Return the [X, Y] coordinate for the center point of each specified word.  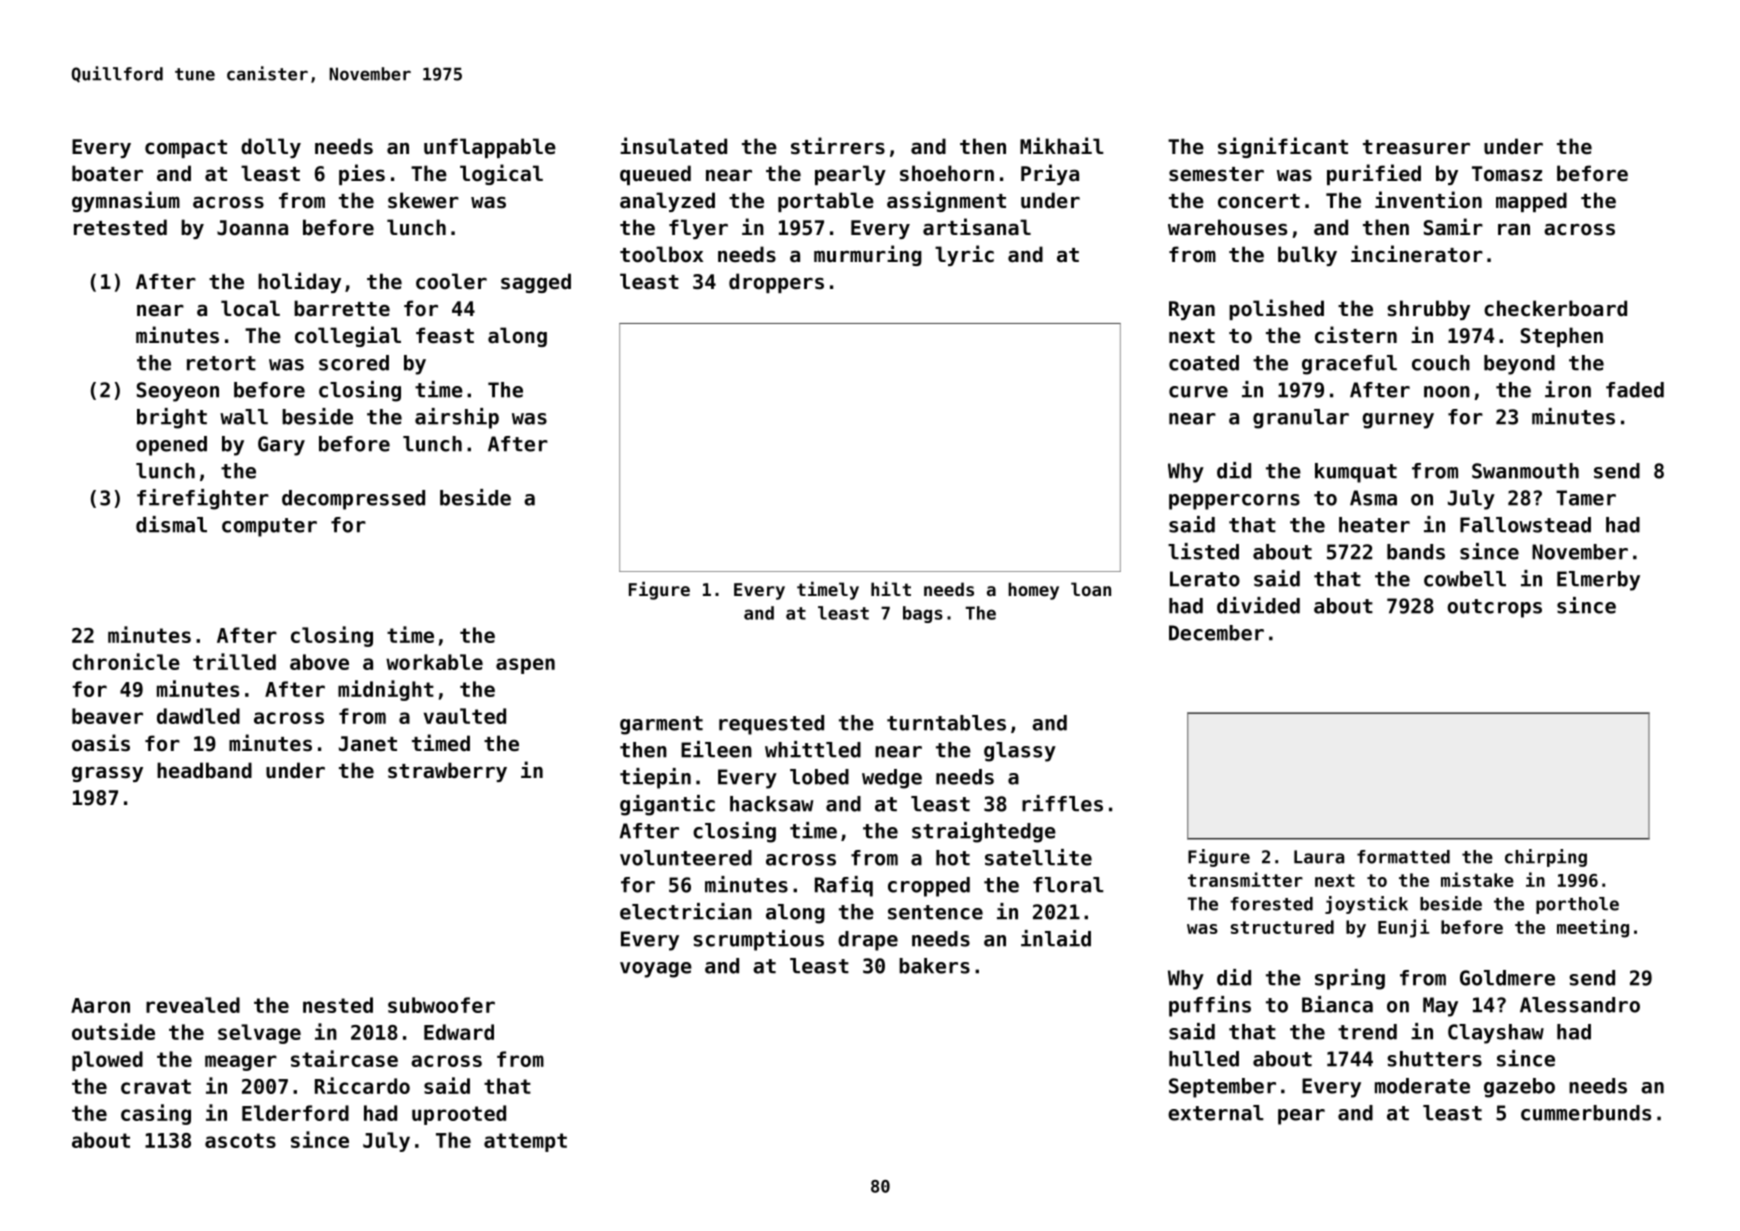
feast [445, 335]
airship [457, 418]
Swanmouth [1525, 471]
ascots [240, 1140]
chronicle [126, 661]
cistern [1356, 335]
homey [1033, 591]
